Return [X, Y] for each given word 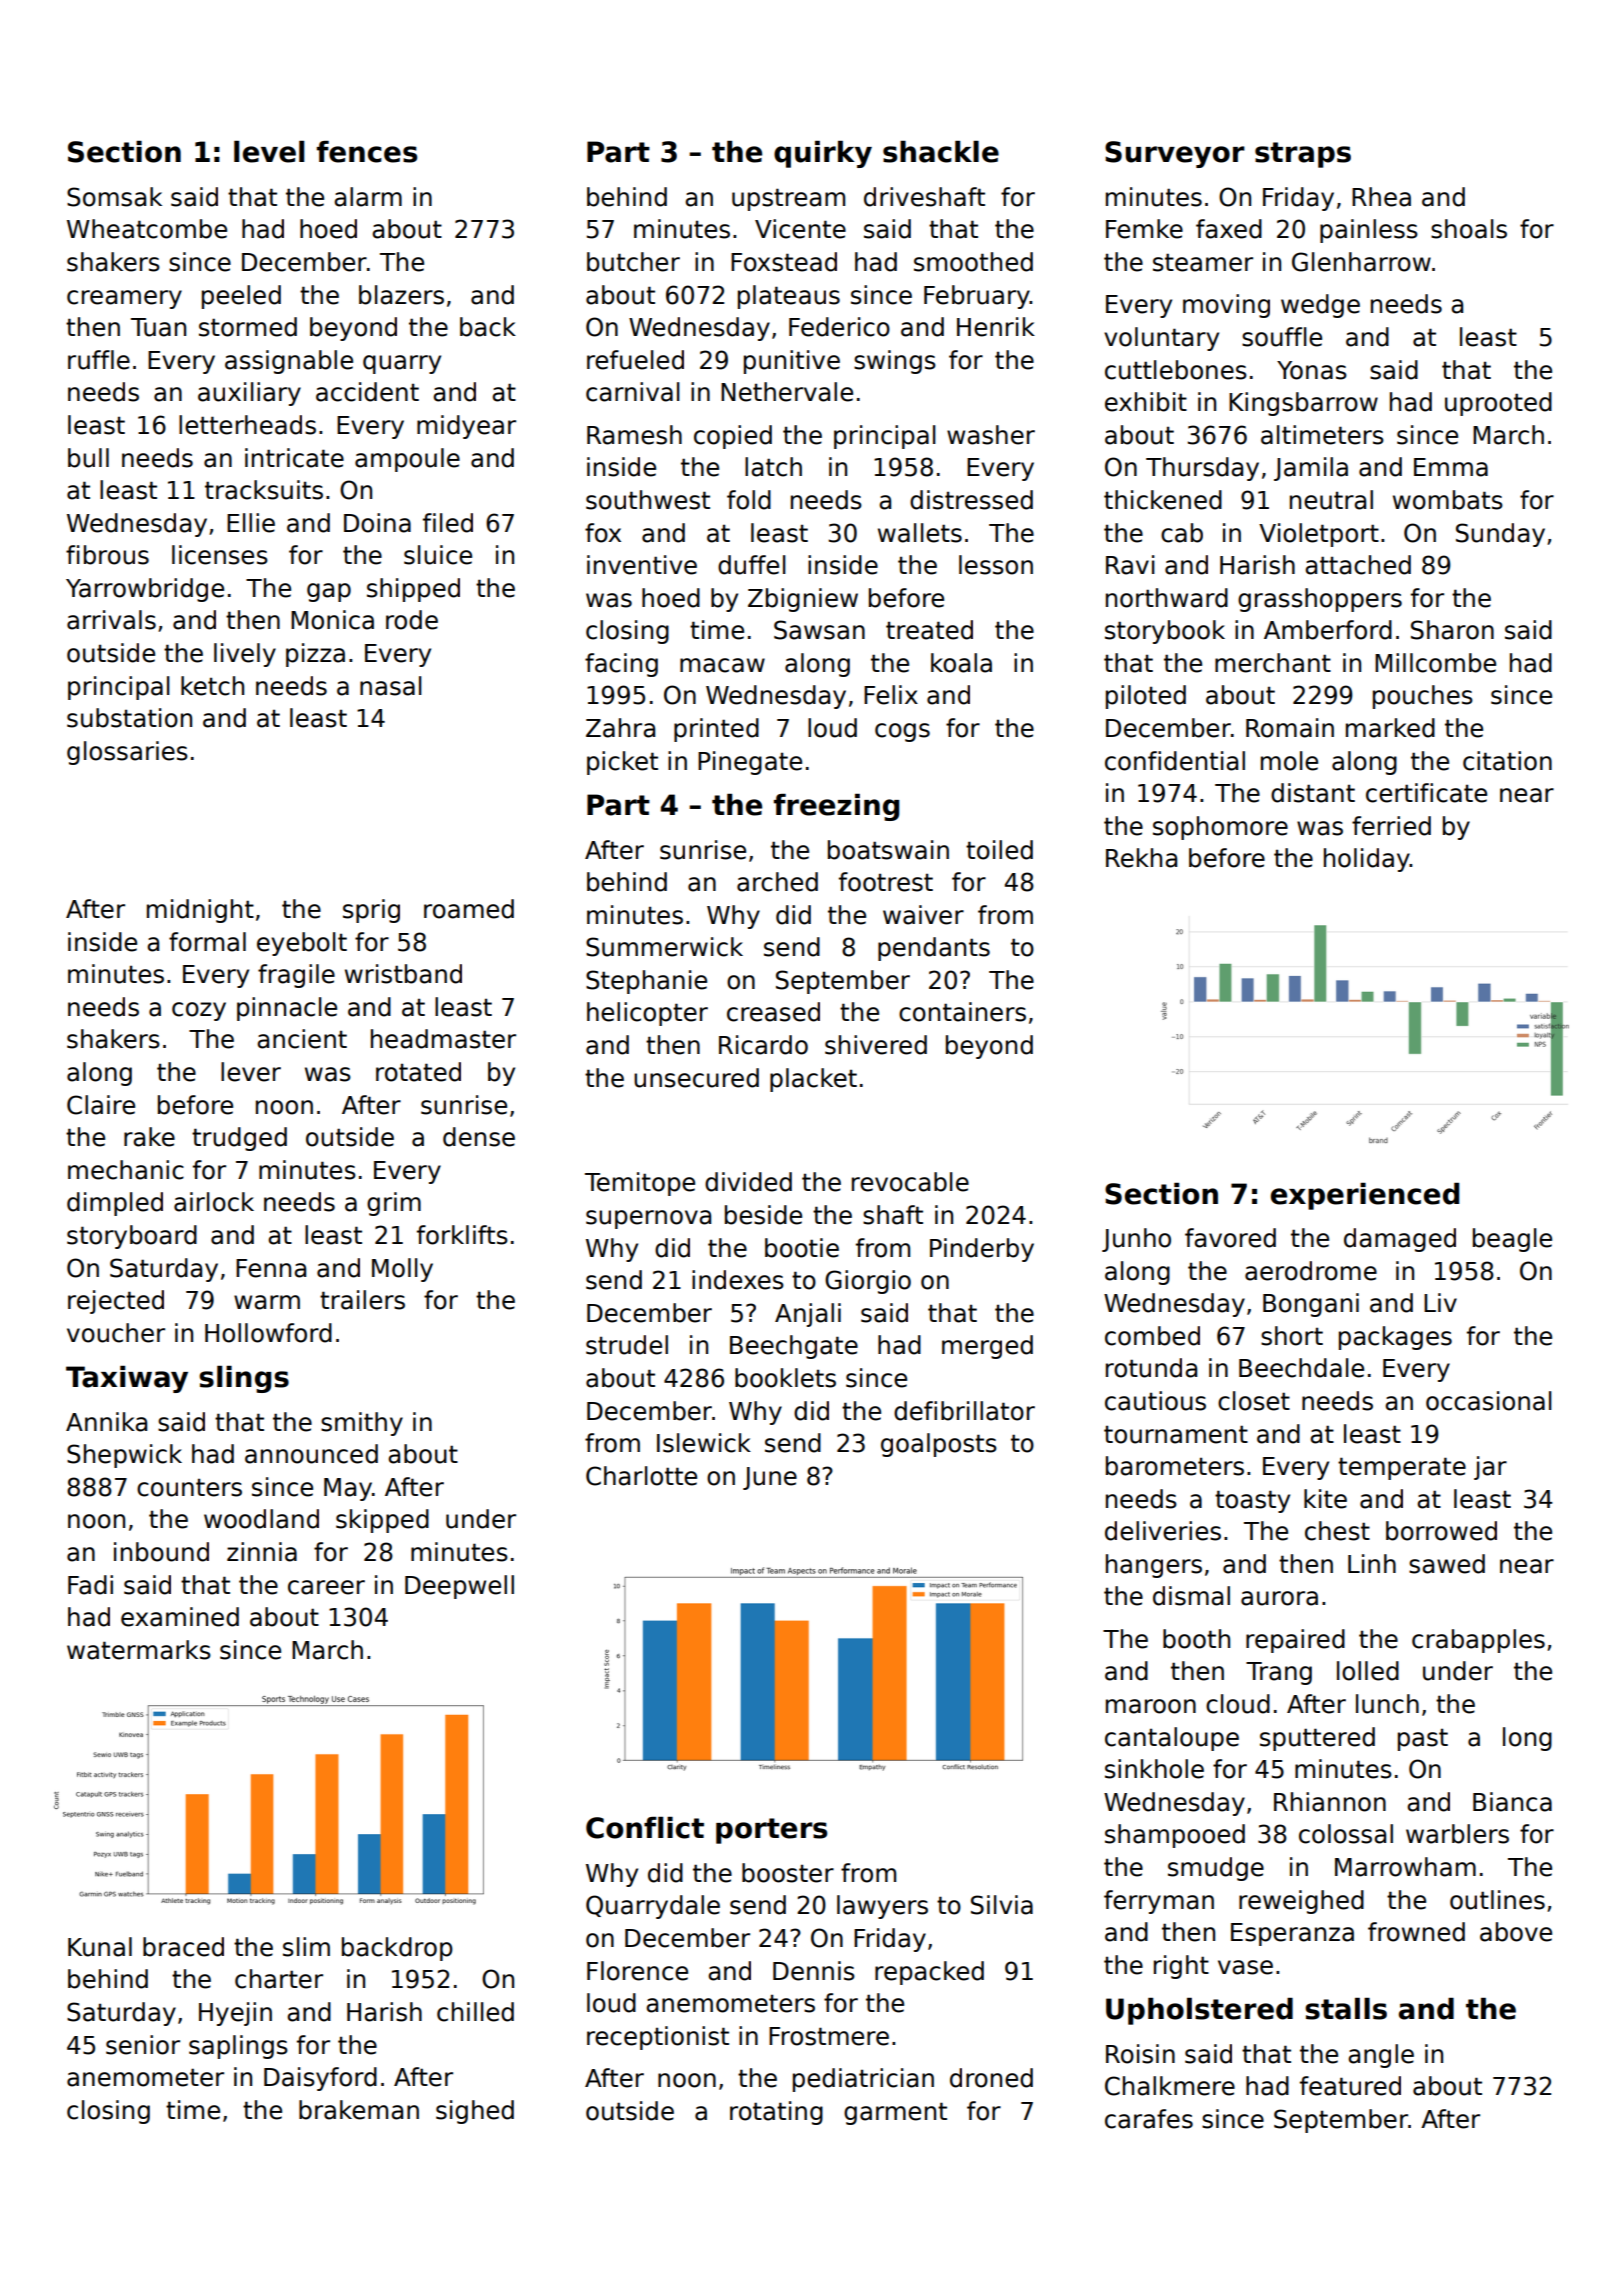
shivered [876, 1045]
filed [448, 523]
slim [306, 1947]
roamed [469, 909]
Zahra [620, 728]
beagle [1512, 1240]
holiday [1367, 860]
